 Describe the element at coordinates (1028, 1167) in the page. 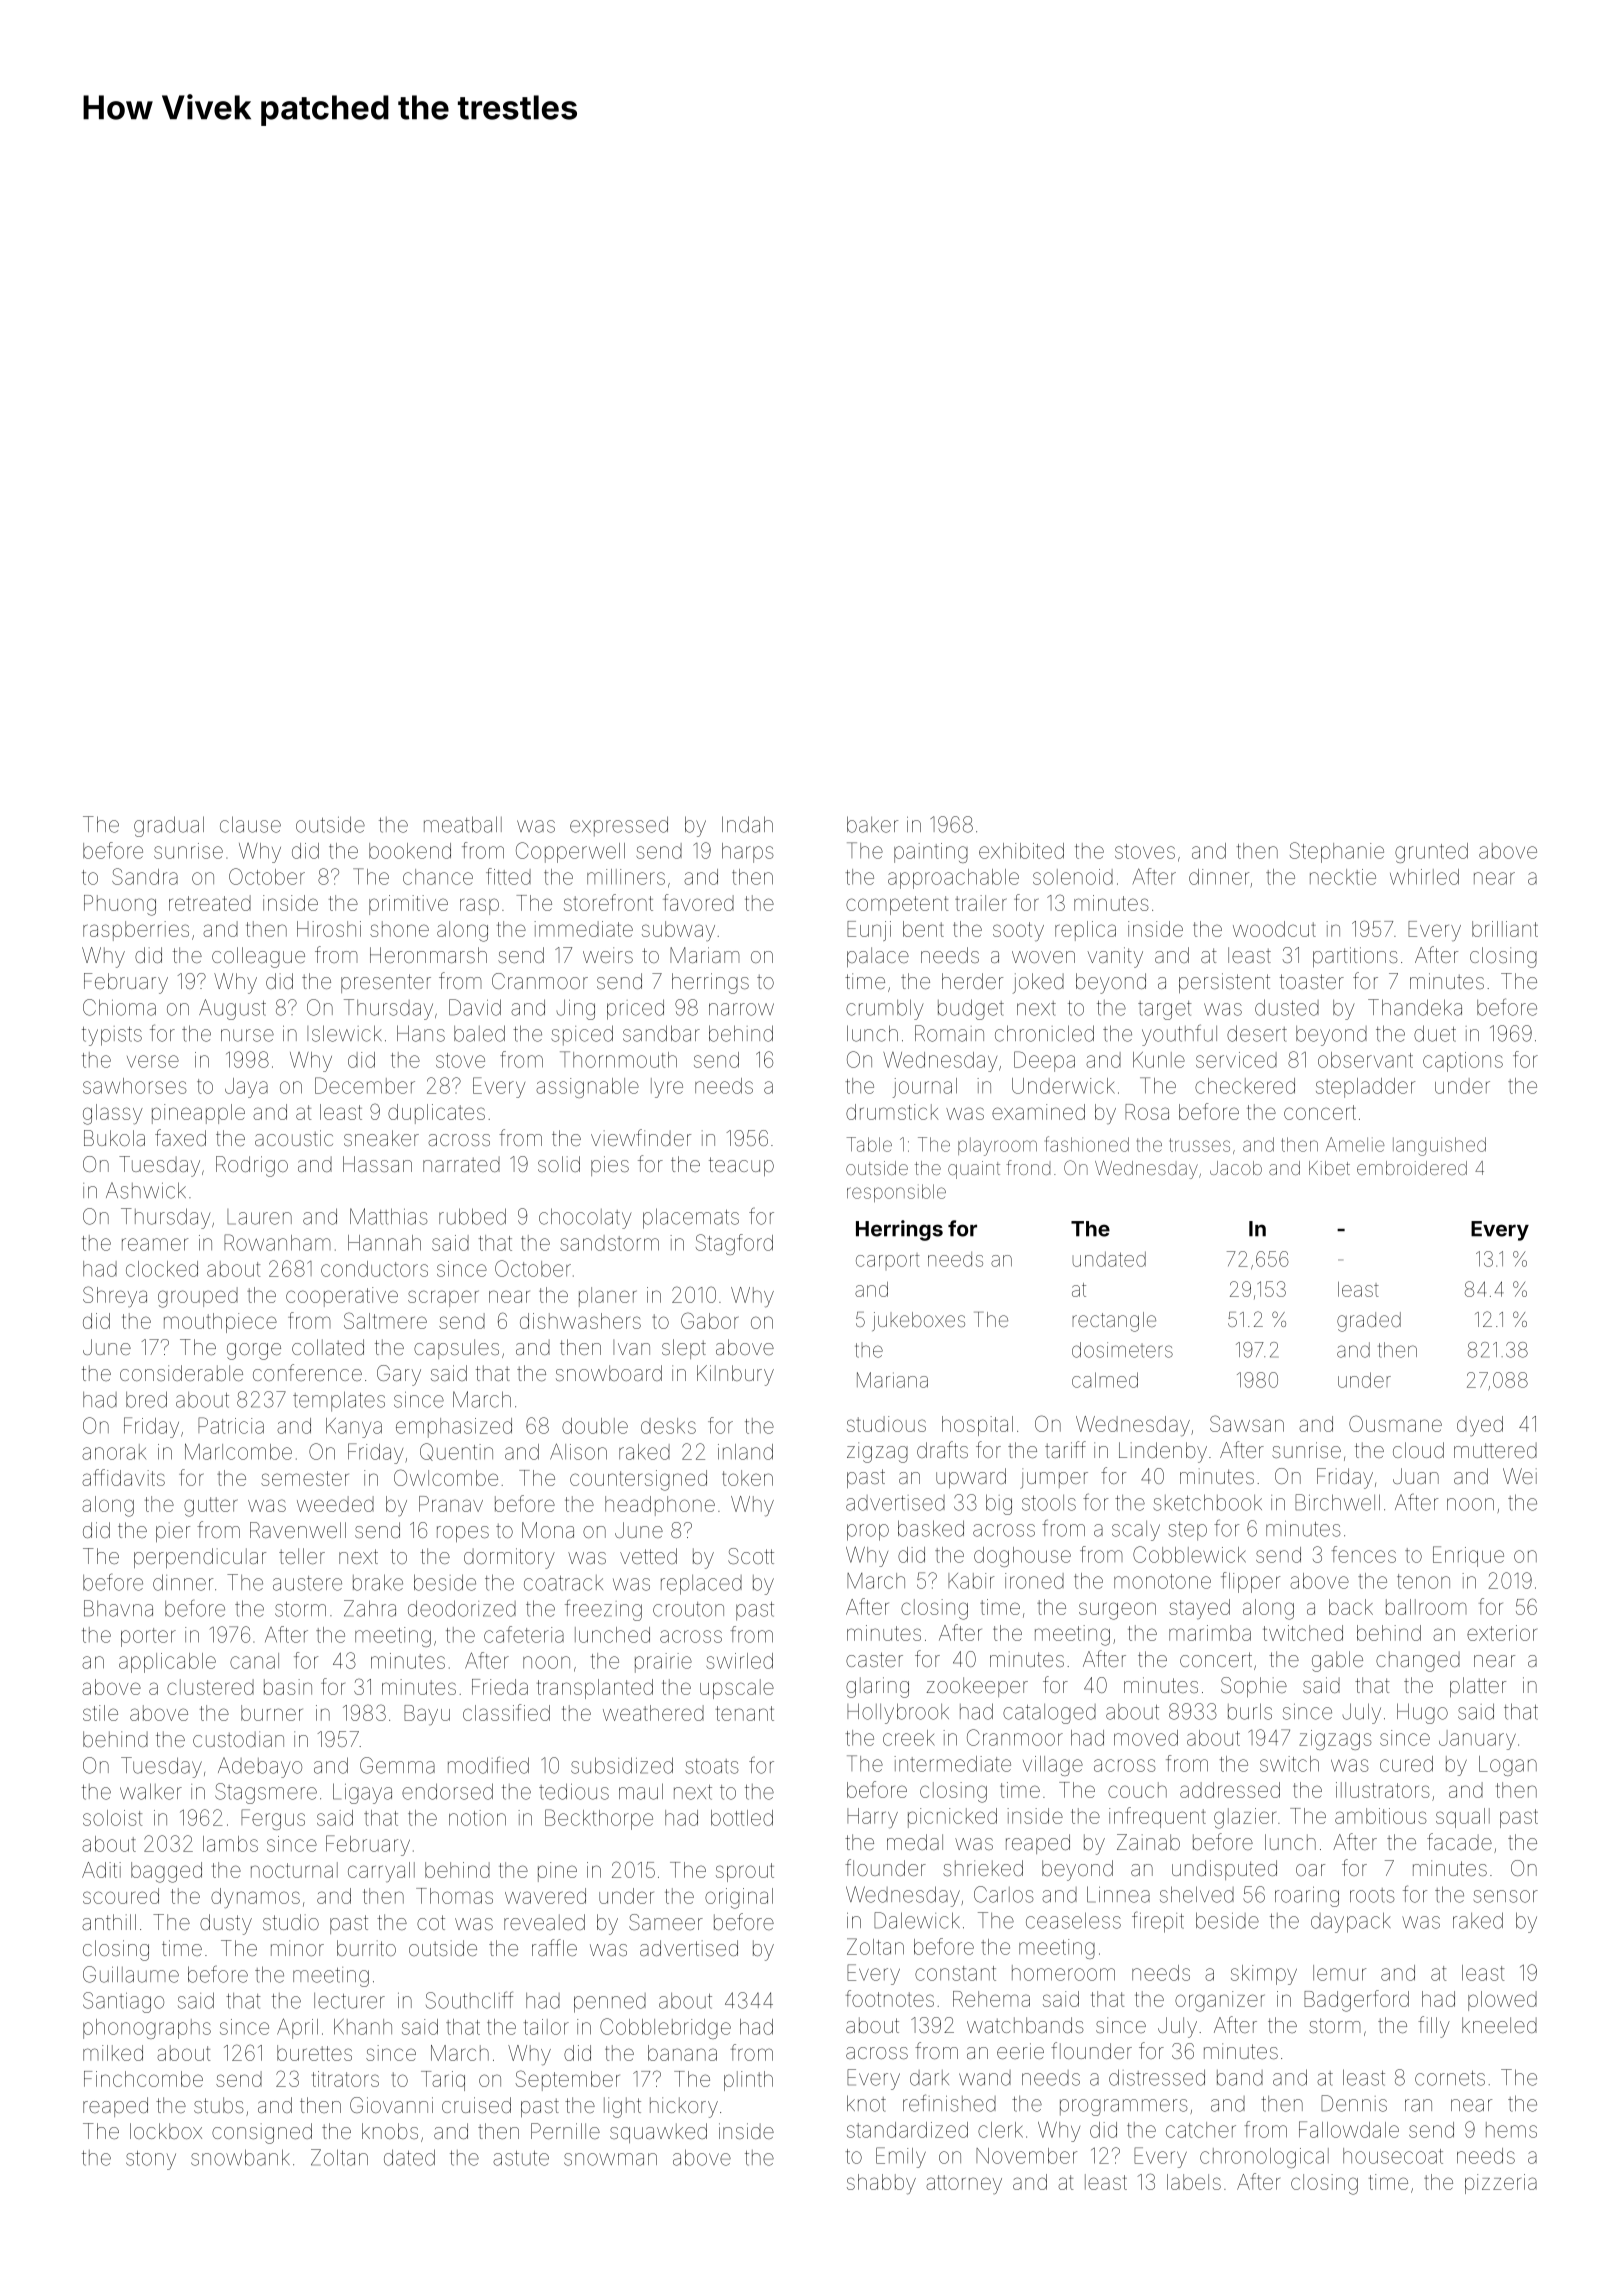

I see `frond` at that location.
